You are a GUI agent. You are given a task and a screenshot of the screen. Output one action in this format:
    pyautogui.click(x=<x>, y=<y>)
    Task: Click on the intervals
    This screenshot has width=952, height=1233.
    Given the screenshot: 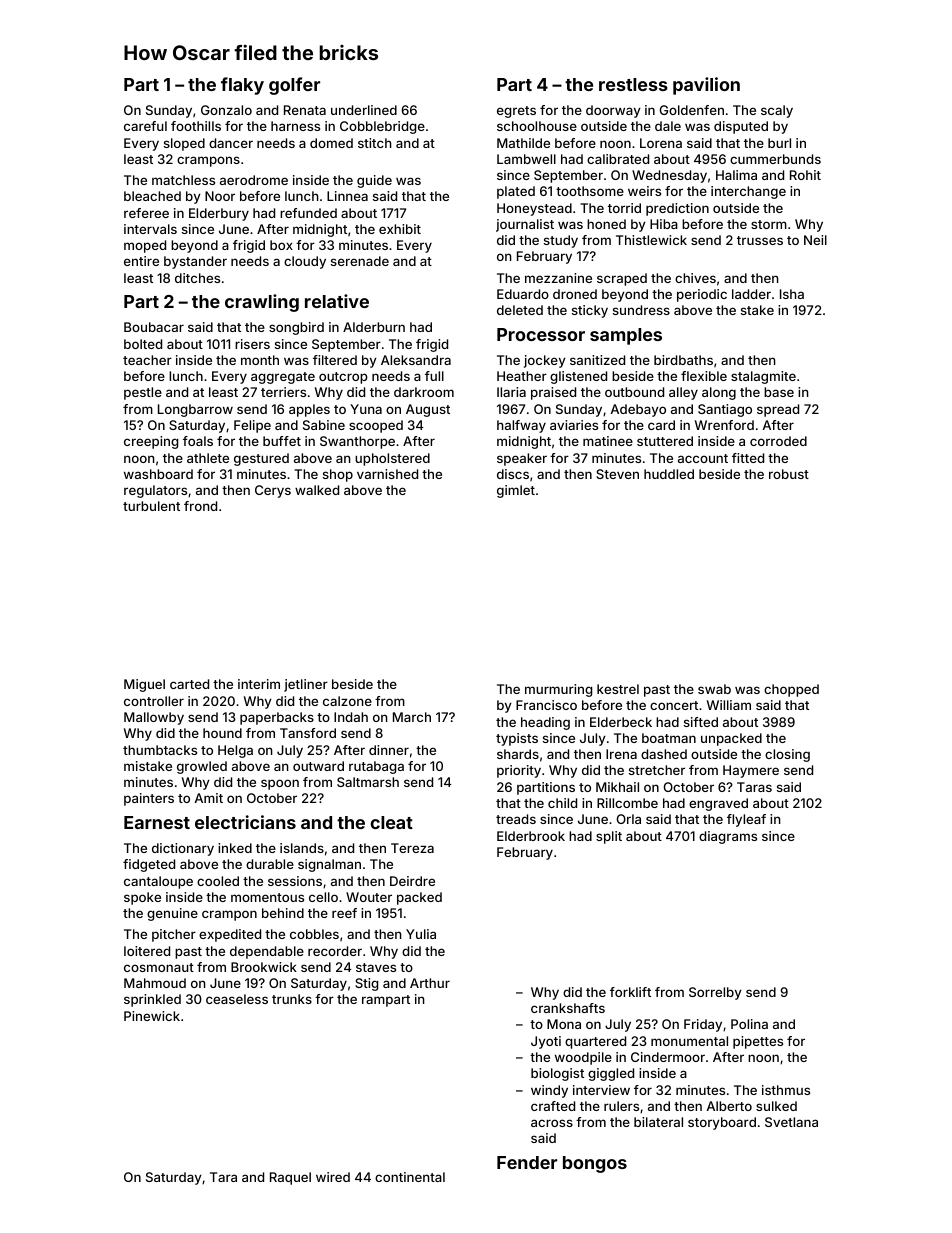 What is the action you would take?
    pyautogui.click(x=150, y=229)
